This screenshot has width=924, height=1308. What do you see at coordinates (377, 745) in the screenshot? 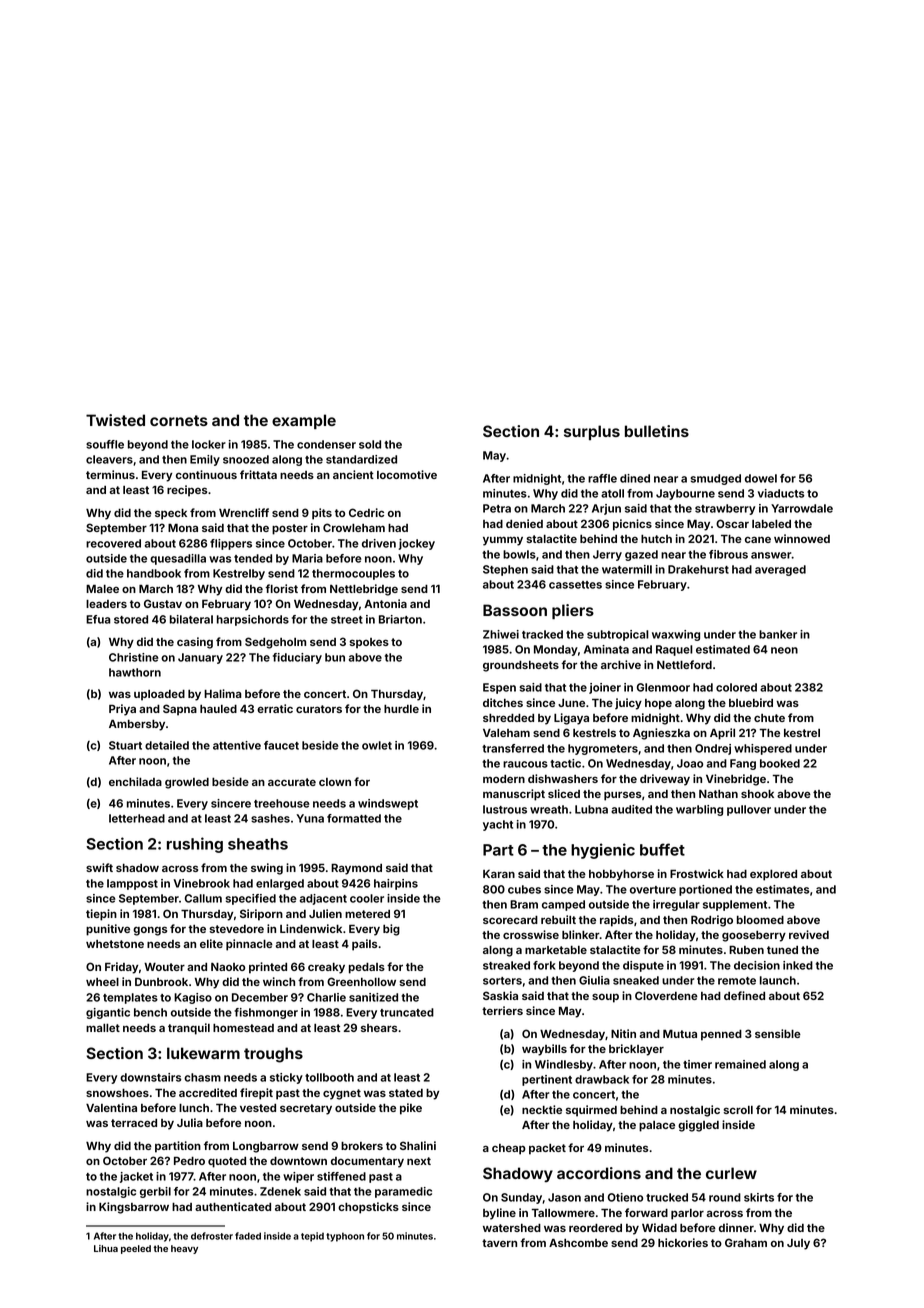
I see `owlet` at bounding box center [377, 745].
